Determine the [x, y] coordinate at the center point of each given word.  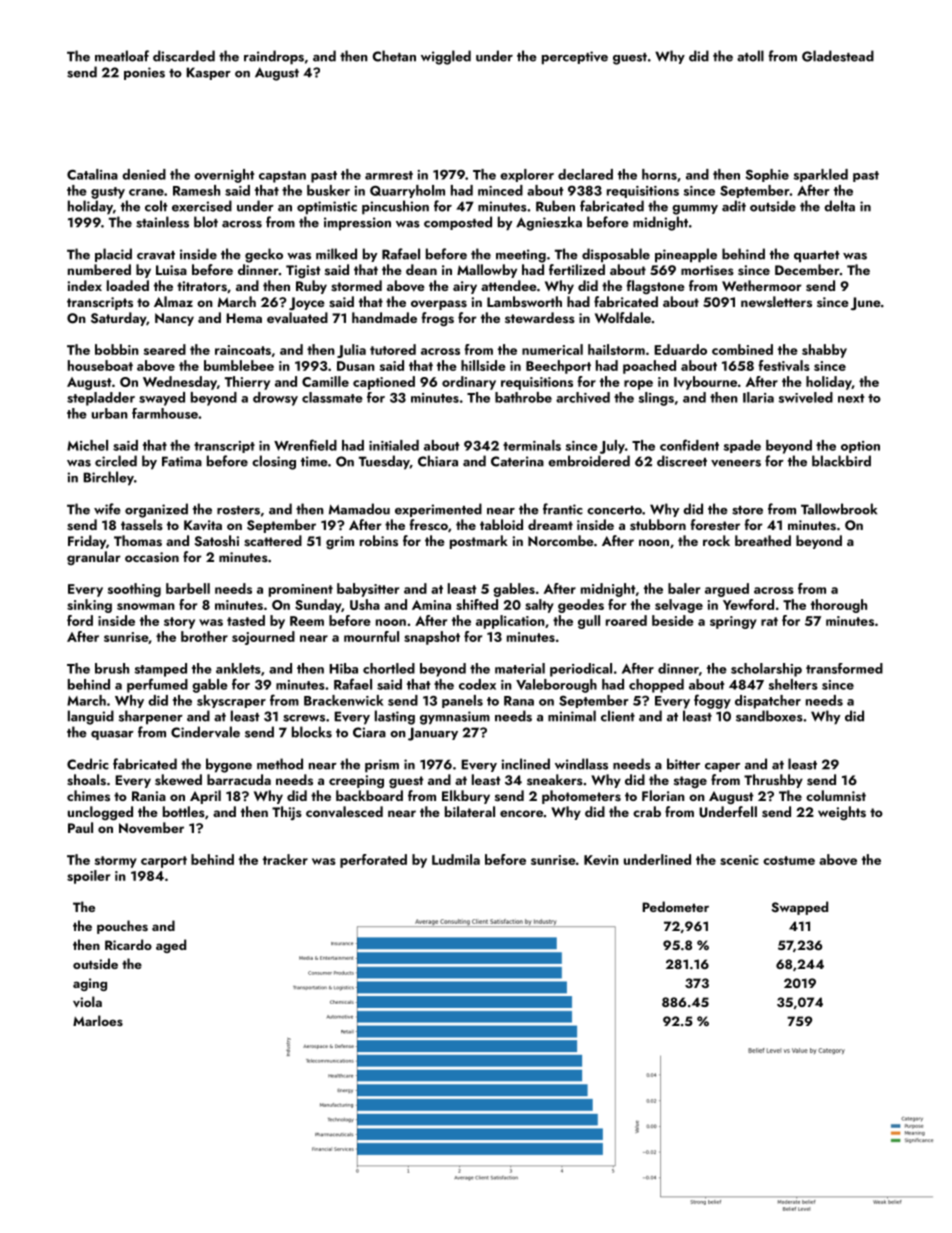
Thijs [287, 813]
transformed [844, 668]
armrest [389, 175]
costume [789, 860]
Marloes [98, 1020]
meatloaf [122, 56]
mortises [707, 270]
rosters [238, 510]
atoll [750, 56]
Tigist [303, 271]
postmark [479, 542]
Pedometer [675, 906]
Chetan [394, 56]
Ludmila [456, 859]
